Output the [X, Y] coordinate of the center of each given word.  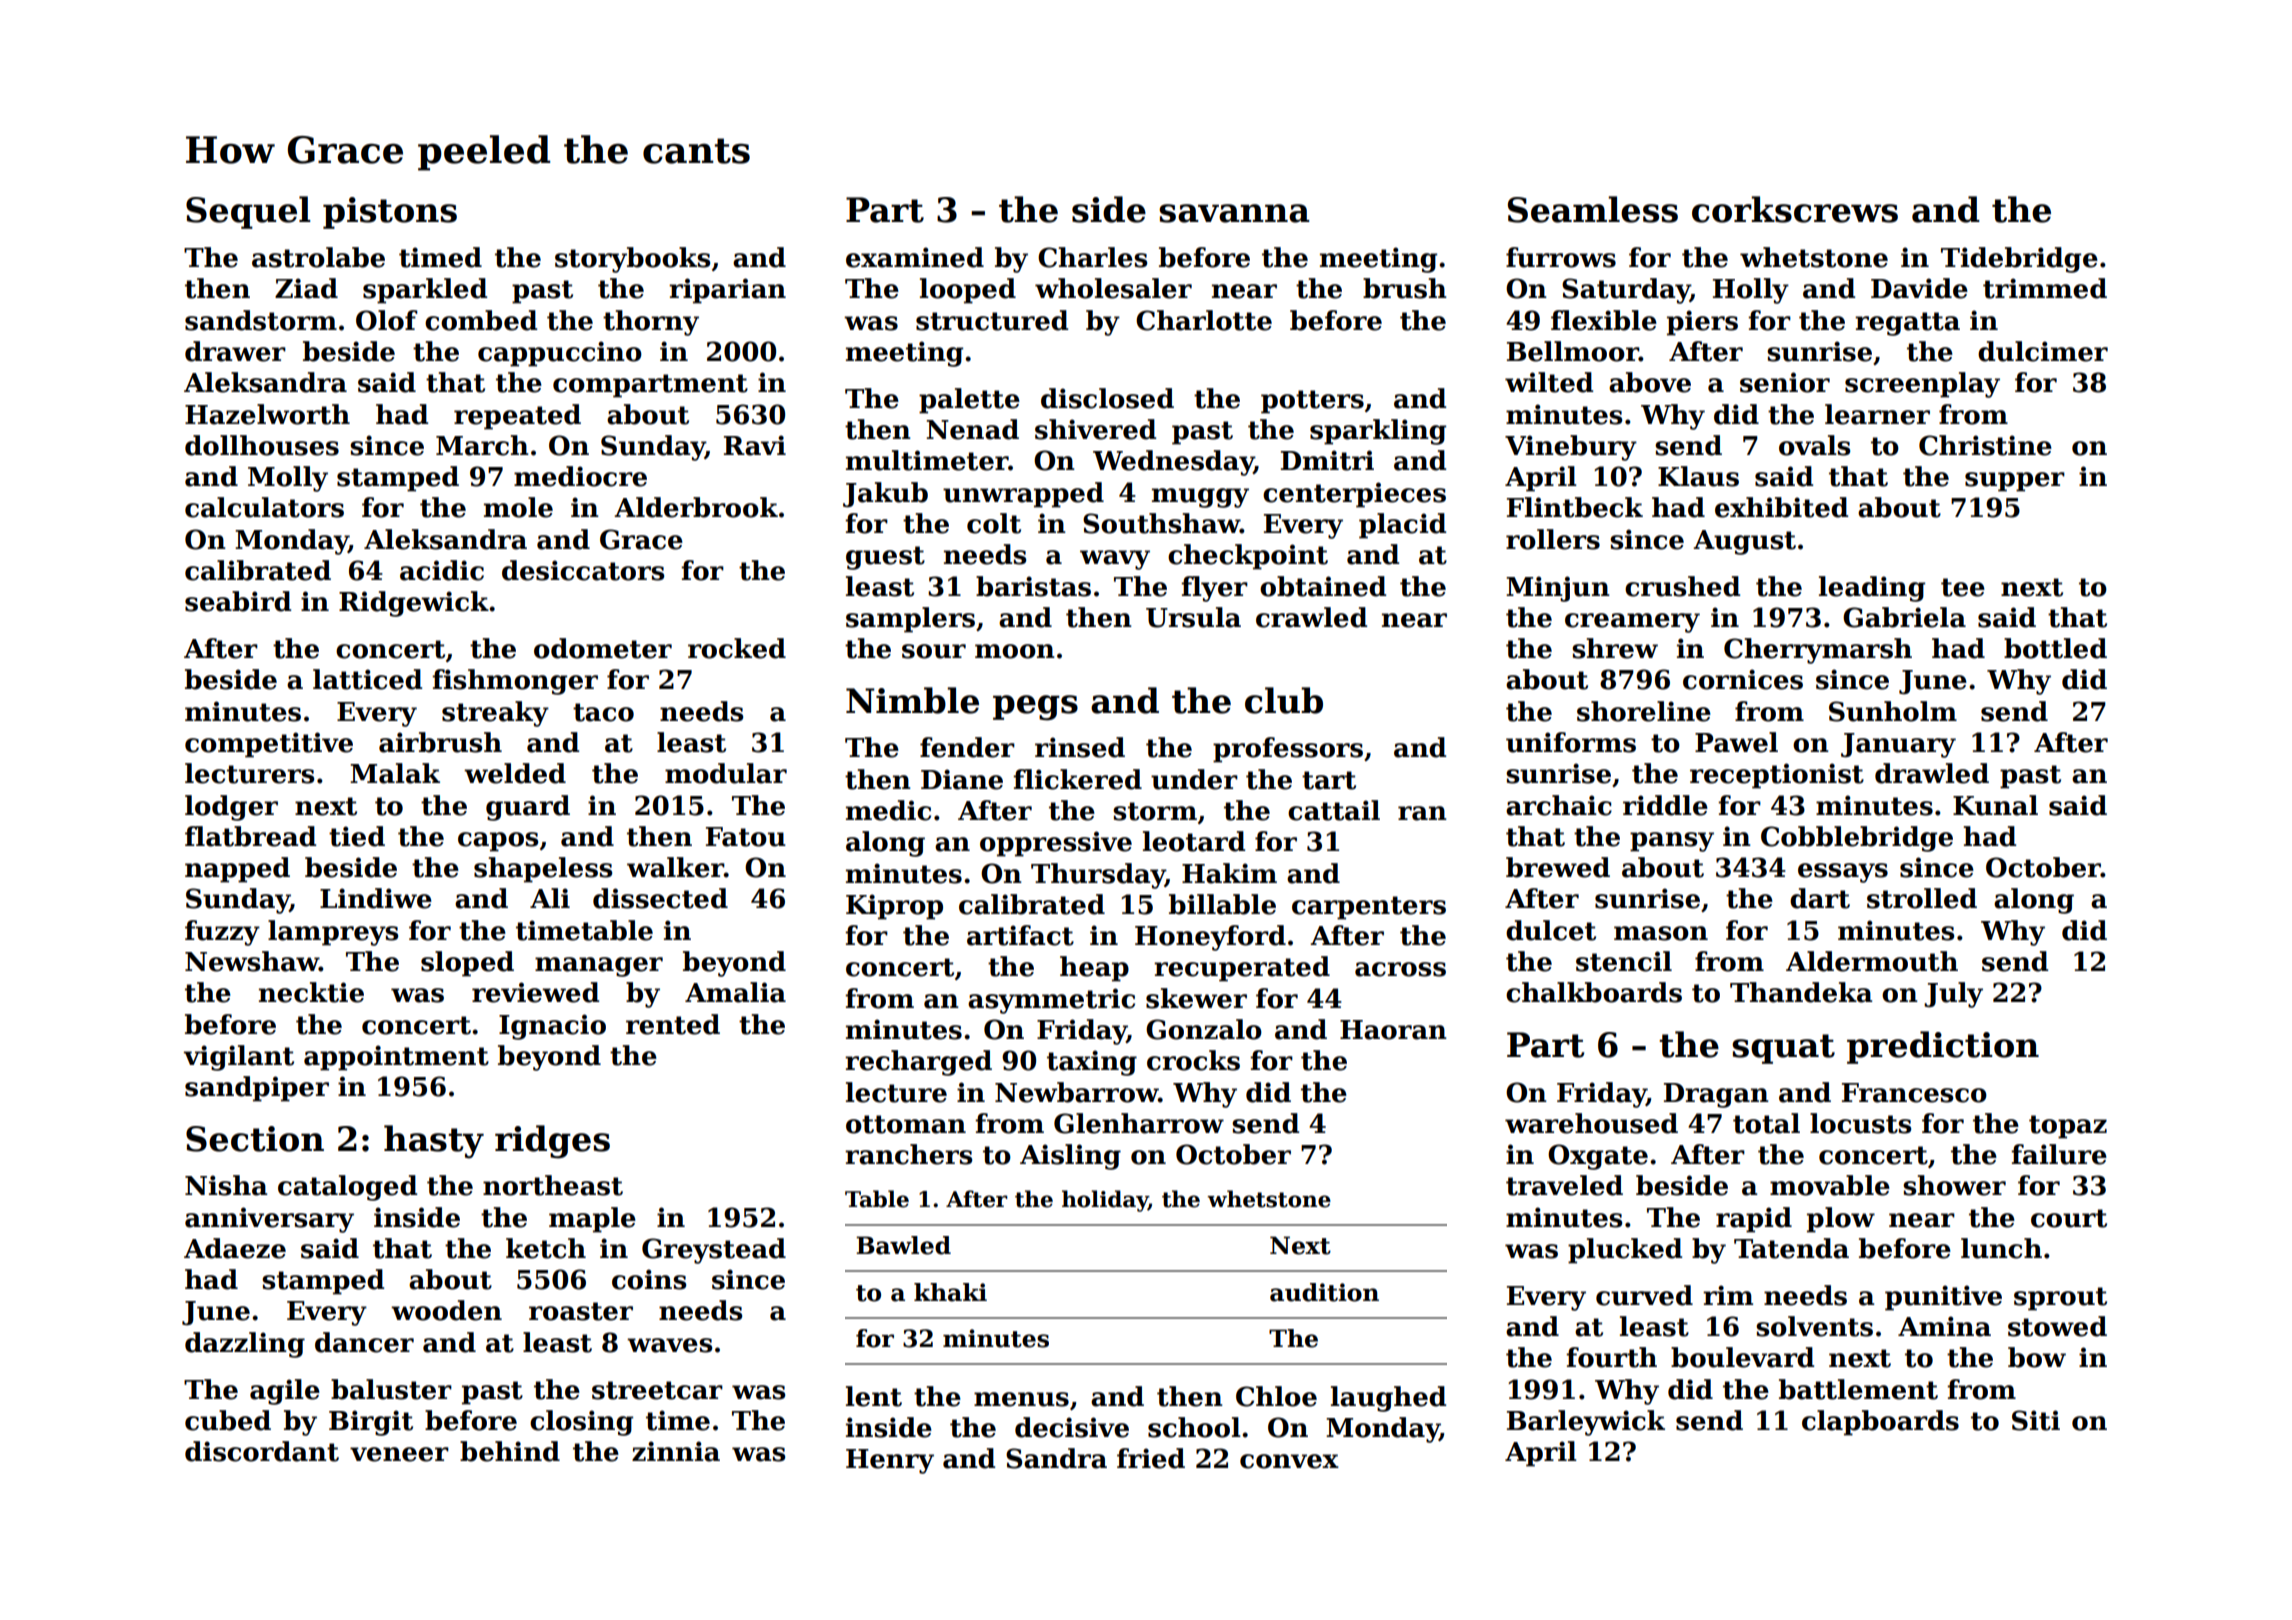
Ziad [306, 288]
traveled [1564, 1185]
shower [1954, 1185]
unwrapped [1023, 495]
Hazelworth [267, 414]
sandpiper [257, 1089]
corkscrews [1795, 209]
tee [1963, 587]
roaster [581, 1311]
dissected [660, 898]
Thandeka [1801, 992]
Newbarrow [1076, 1092]
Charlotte [1204, 320]
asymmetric [1051, 1001]
